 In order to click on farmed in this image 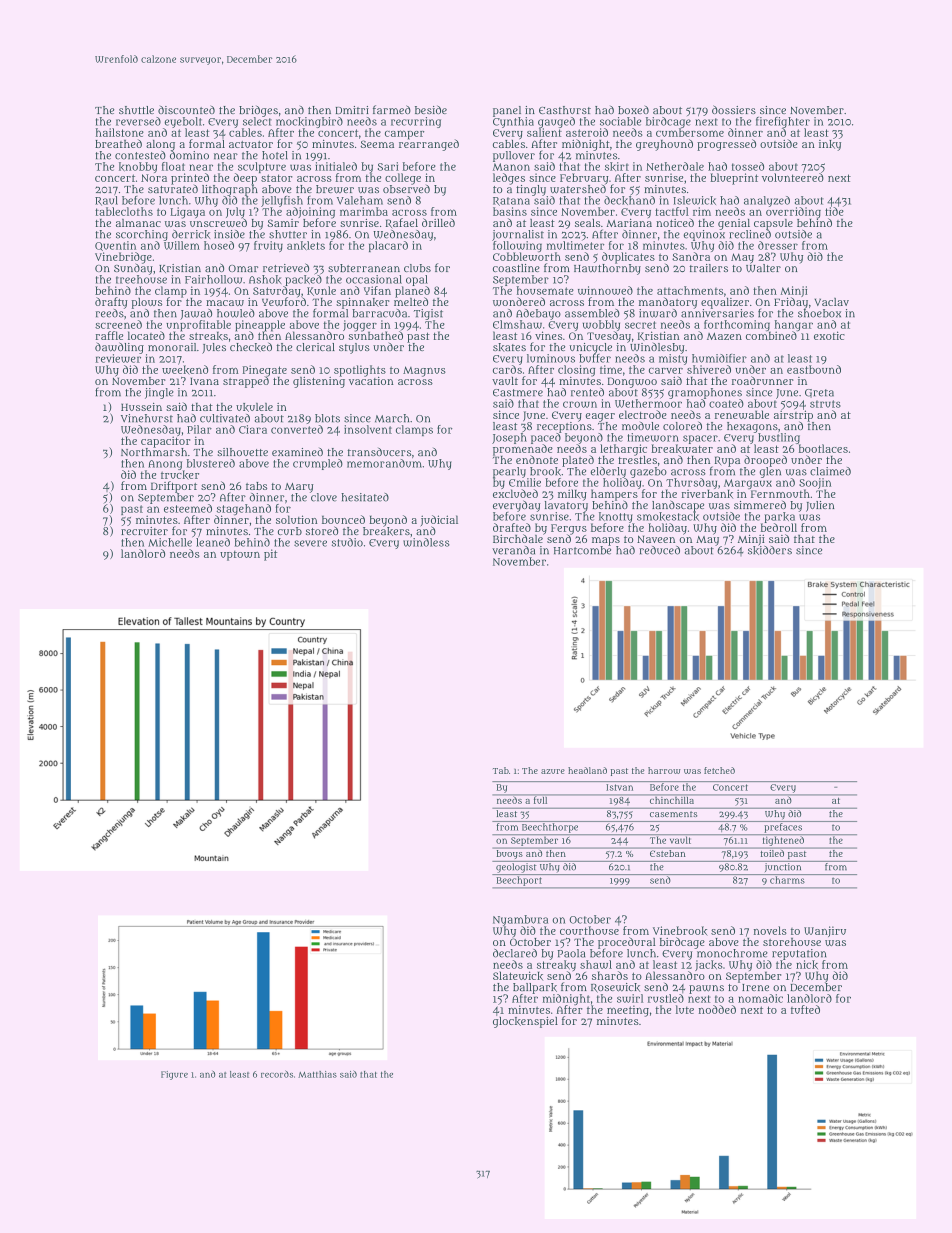, I will do `click(392, 109)`.
